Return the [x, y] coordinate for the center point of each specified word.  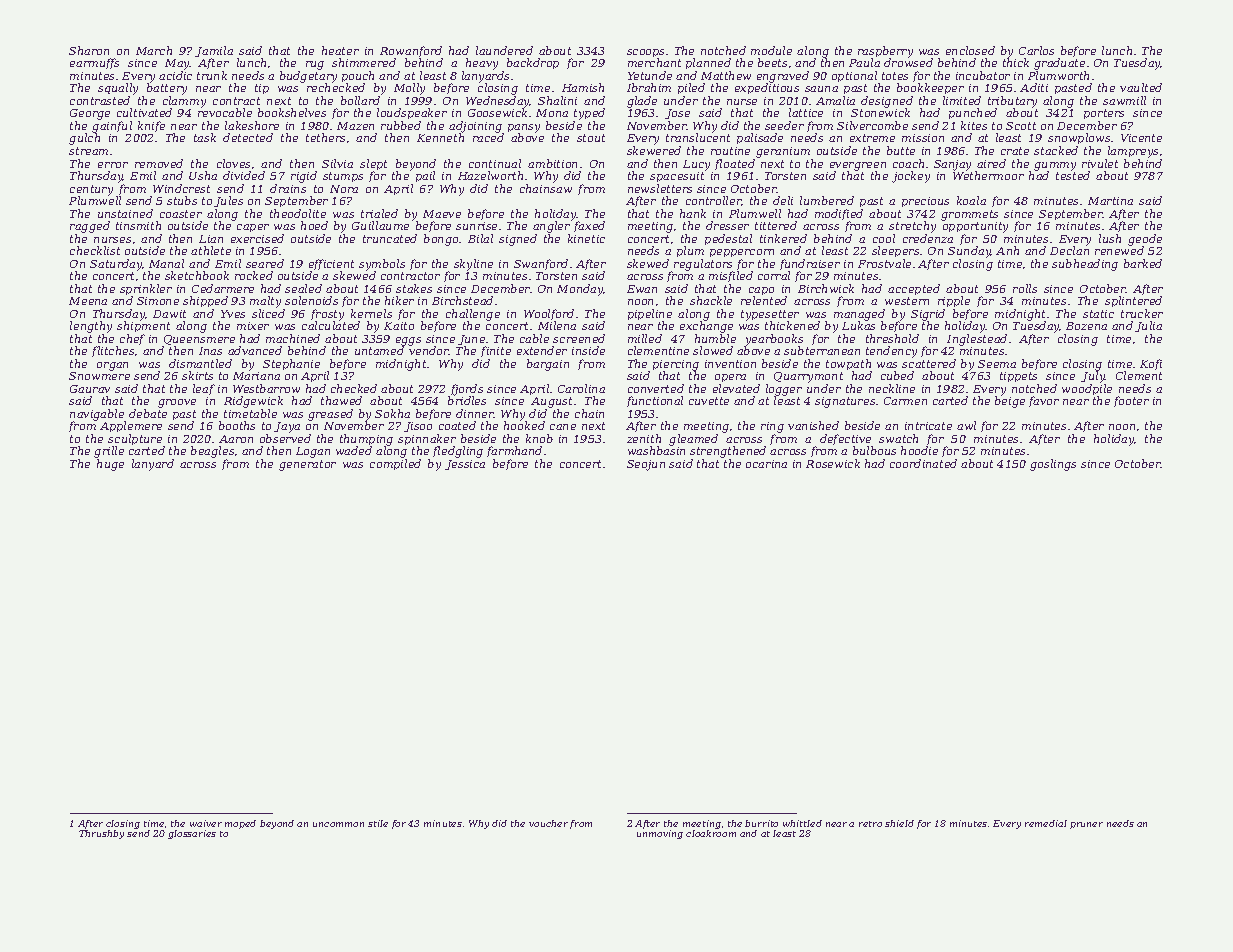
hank [693, 213]
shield [899, 823]
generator [307, 465]
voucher [548, 823]
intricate [928, 426]
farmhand [514, 451]
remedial [1046, 823]
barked [1143, 263]
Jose [677, 114]
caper [253, 228]
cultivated [144, 112]
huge [110, 465]
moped [240, 824]
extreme [872, 138]
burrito [761, 823]
